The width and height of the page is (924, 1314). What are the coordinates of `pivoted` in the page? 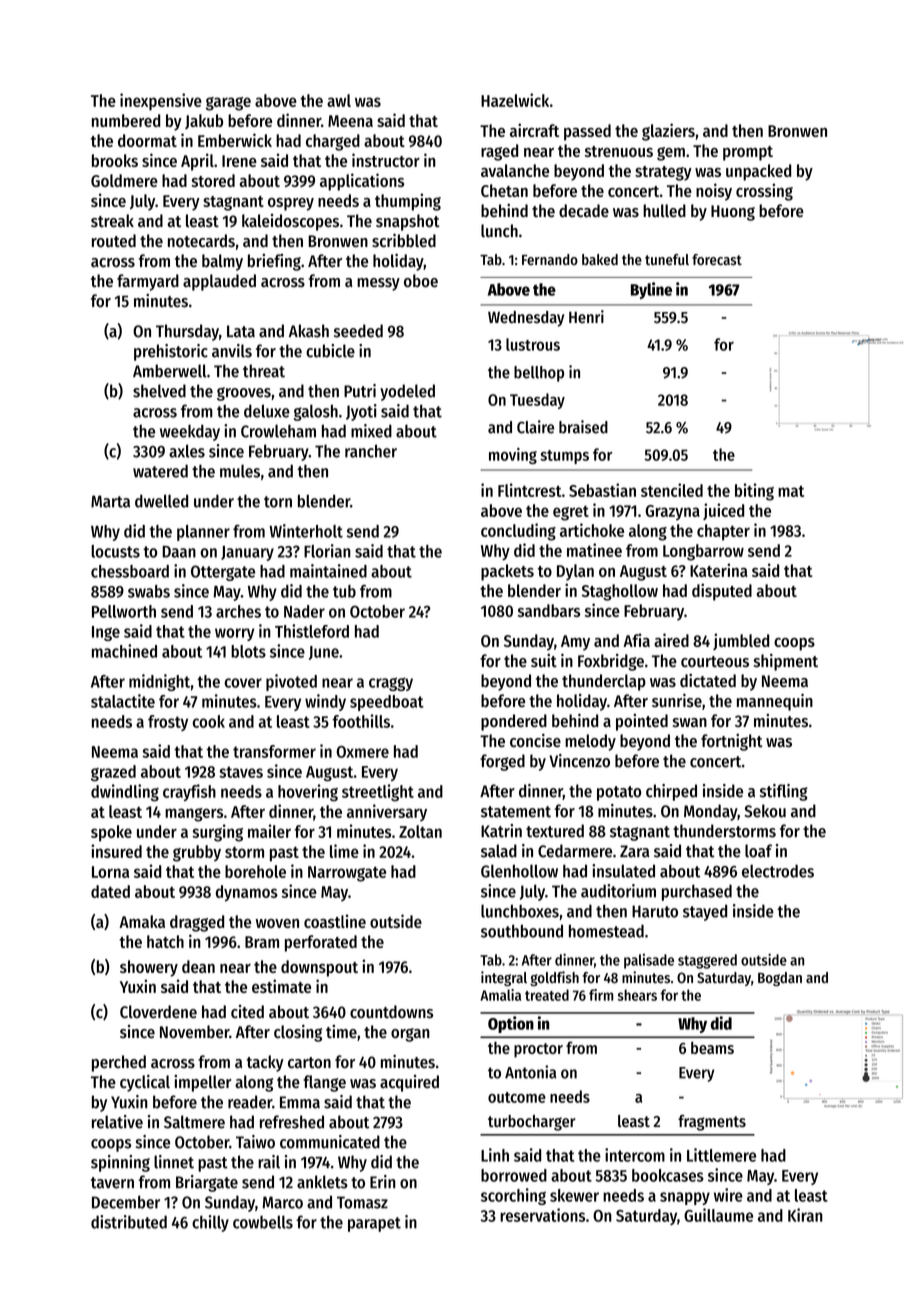 It's located at (291, 682).
